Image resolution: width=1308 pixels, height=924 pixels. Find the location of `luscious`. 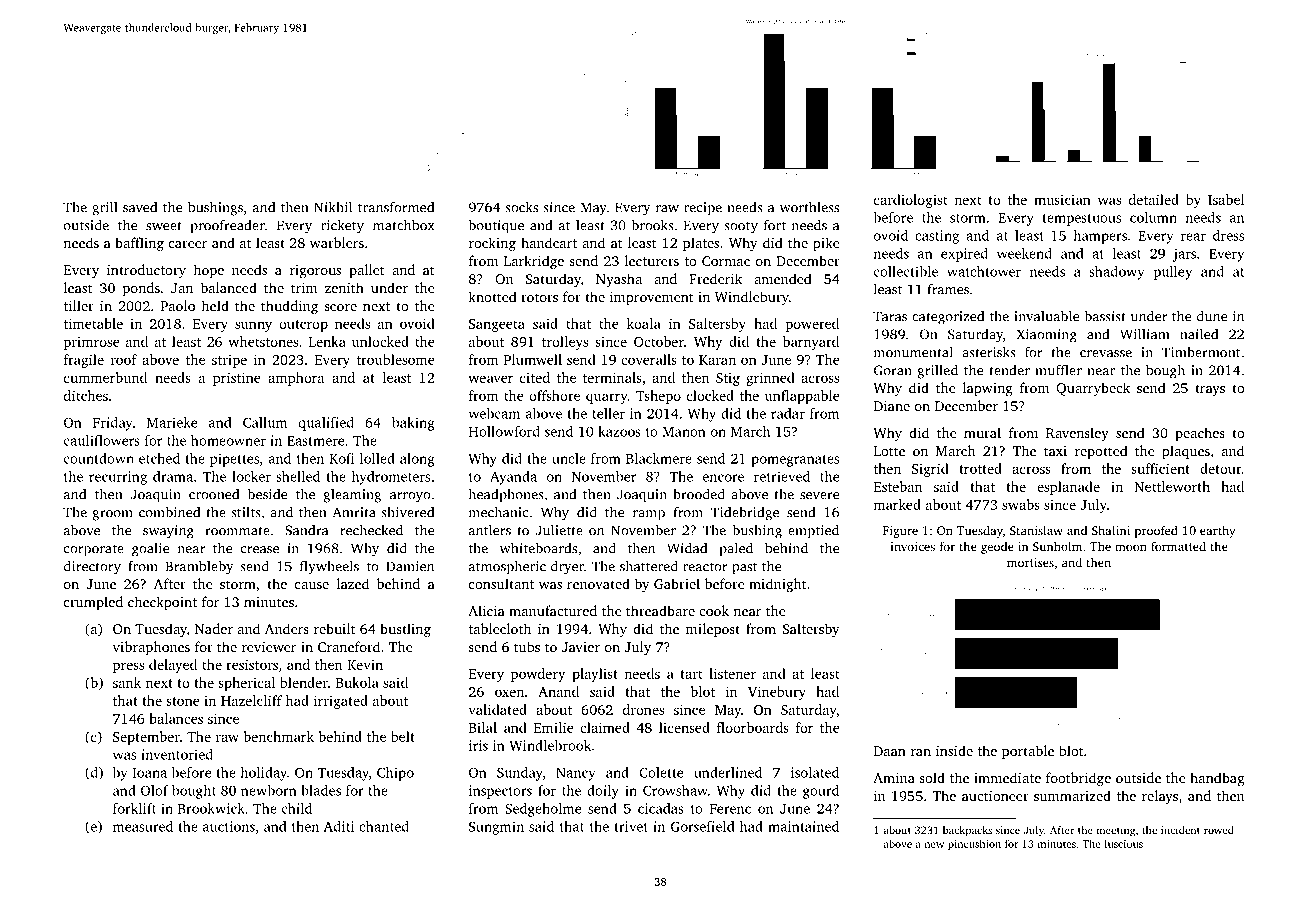

luscious is located at coordinates (1123, 843).
